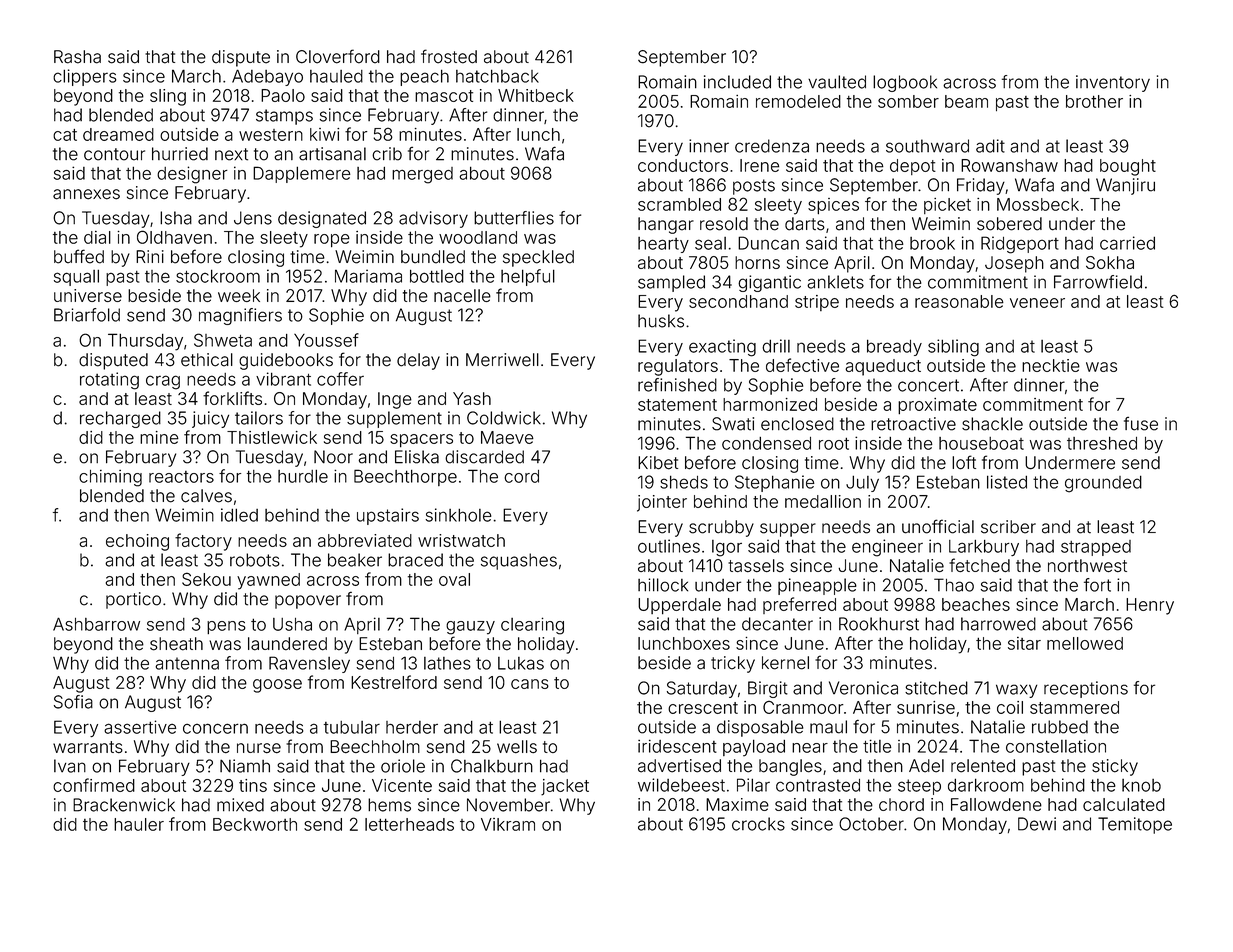 The image size is (1233, 952). What do you see at coordinates (239, 515) in the screenshot?
I see `idled` at bounding box center [239, 515].
